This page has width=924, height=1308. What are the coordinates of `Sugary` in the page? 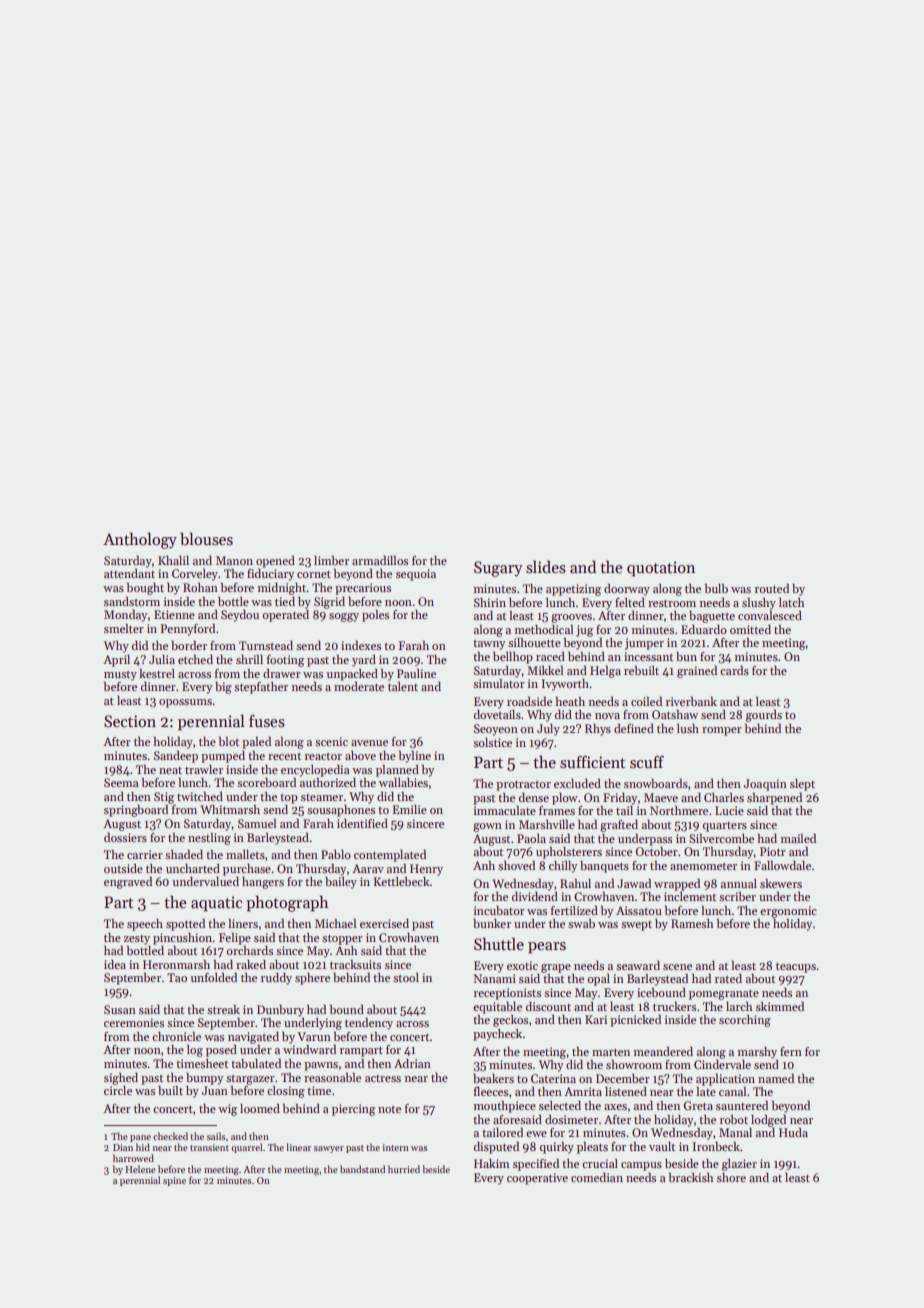 It's located at (498, 569).
